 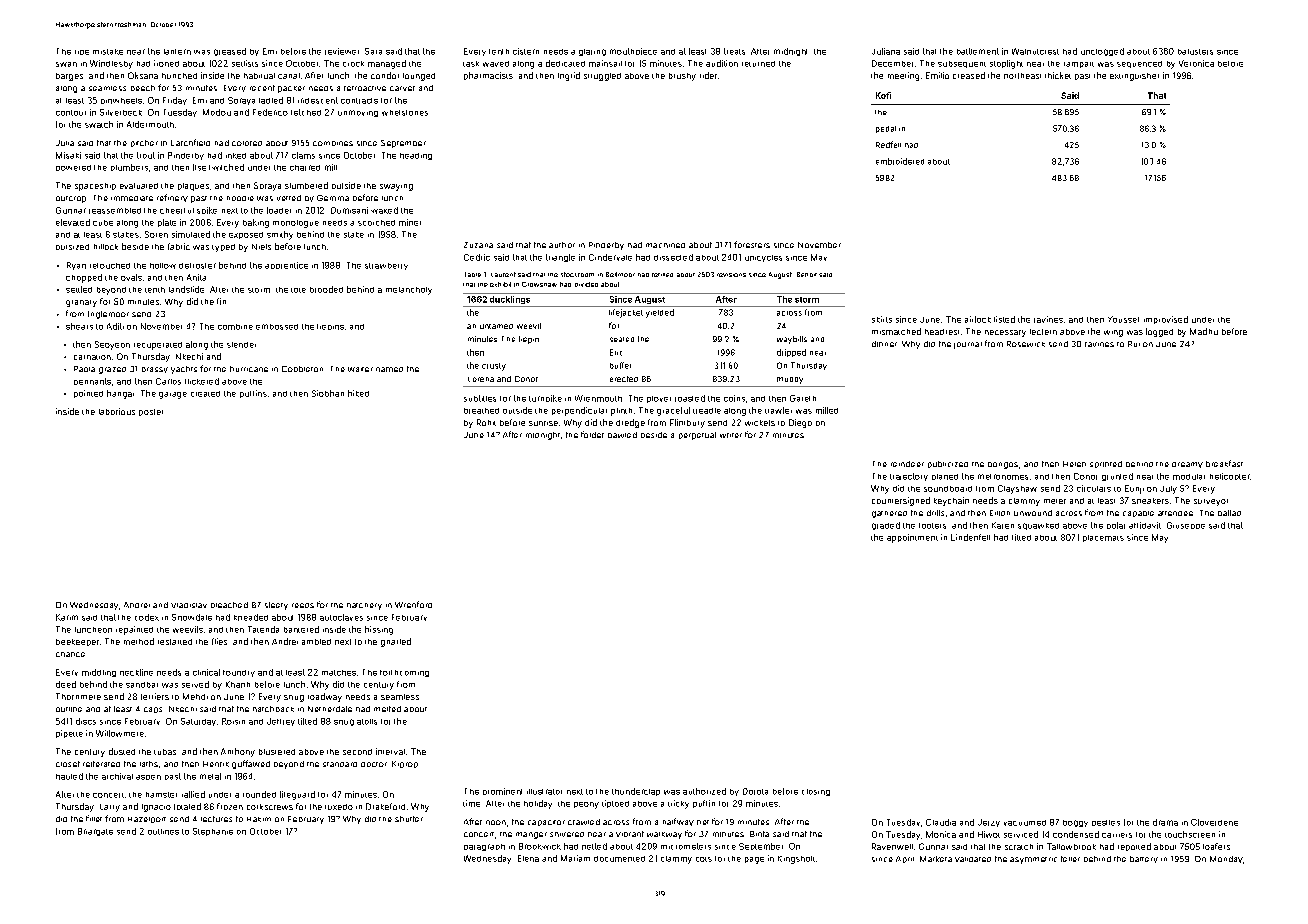 I want to click on Vladislav, so click(x=189, y=605).
